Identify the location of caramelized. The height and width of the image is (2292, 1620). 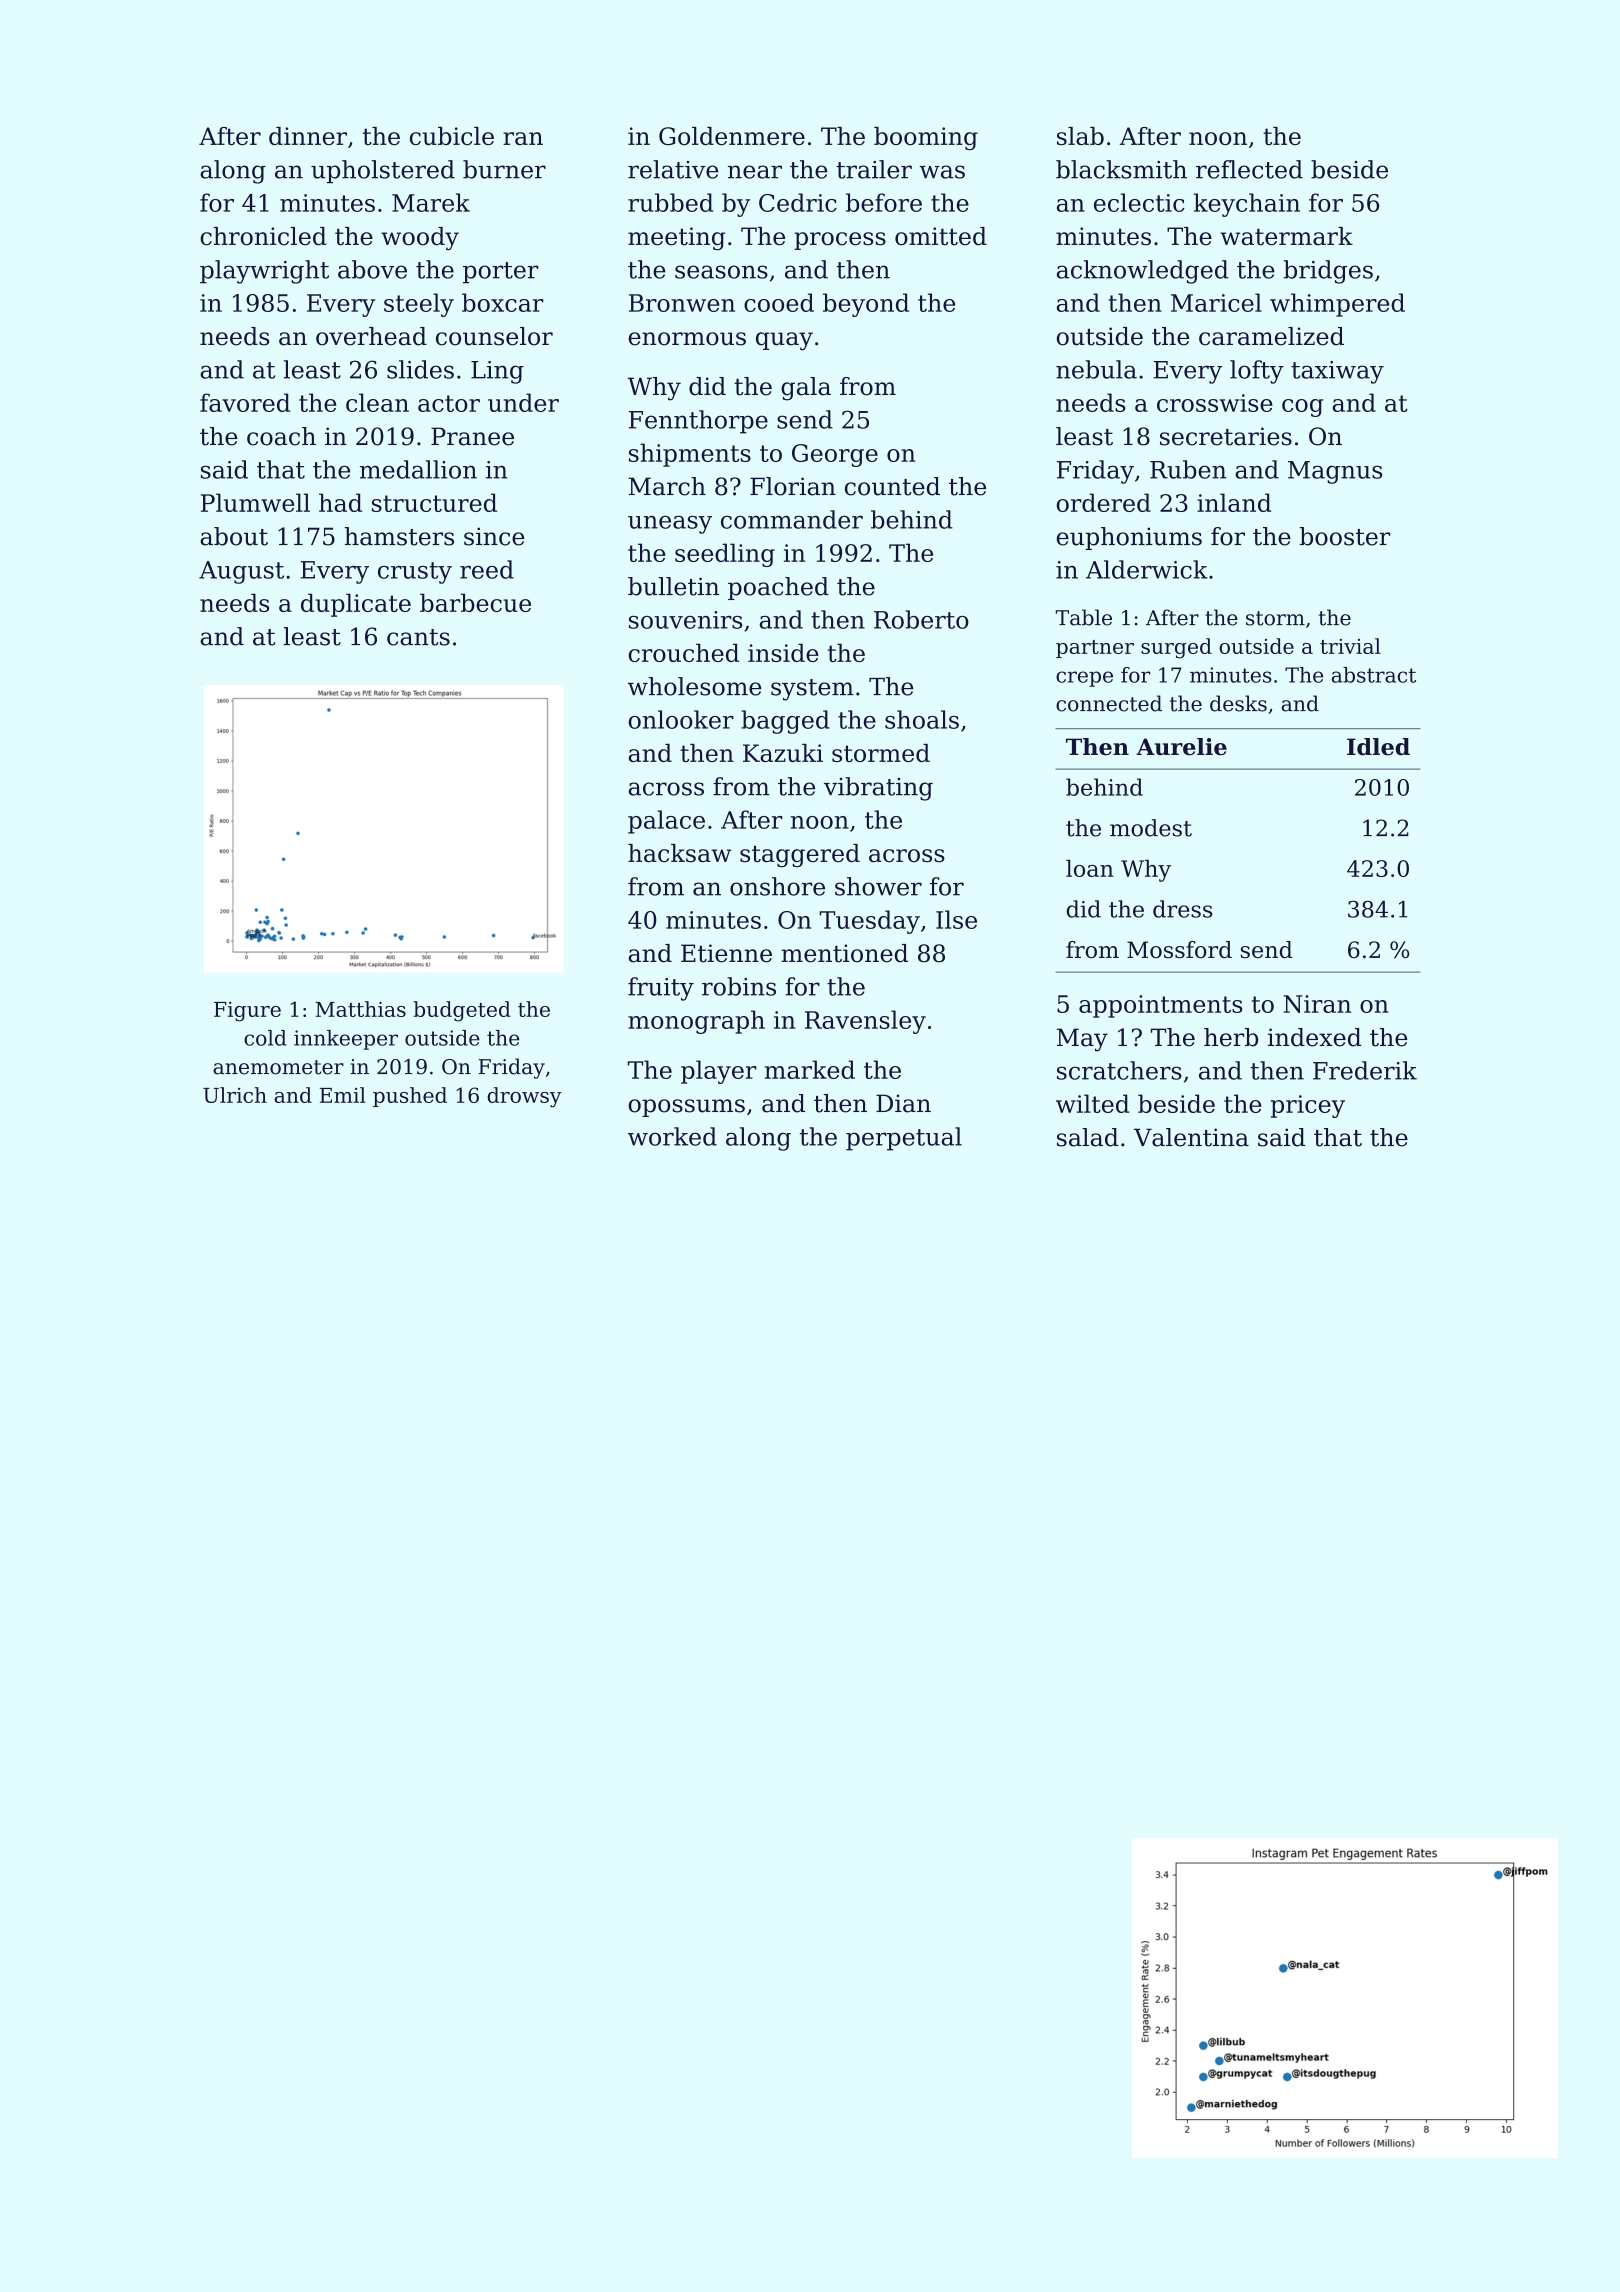
(1271, 336).
